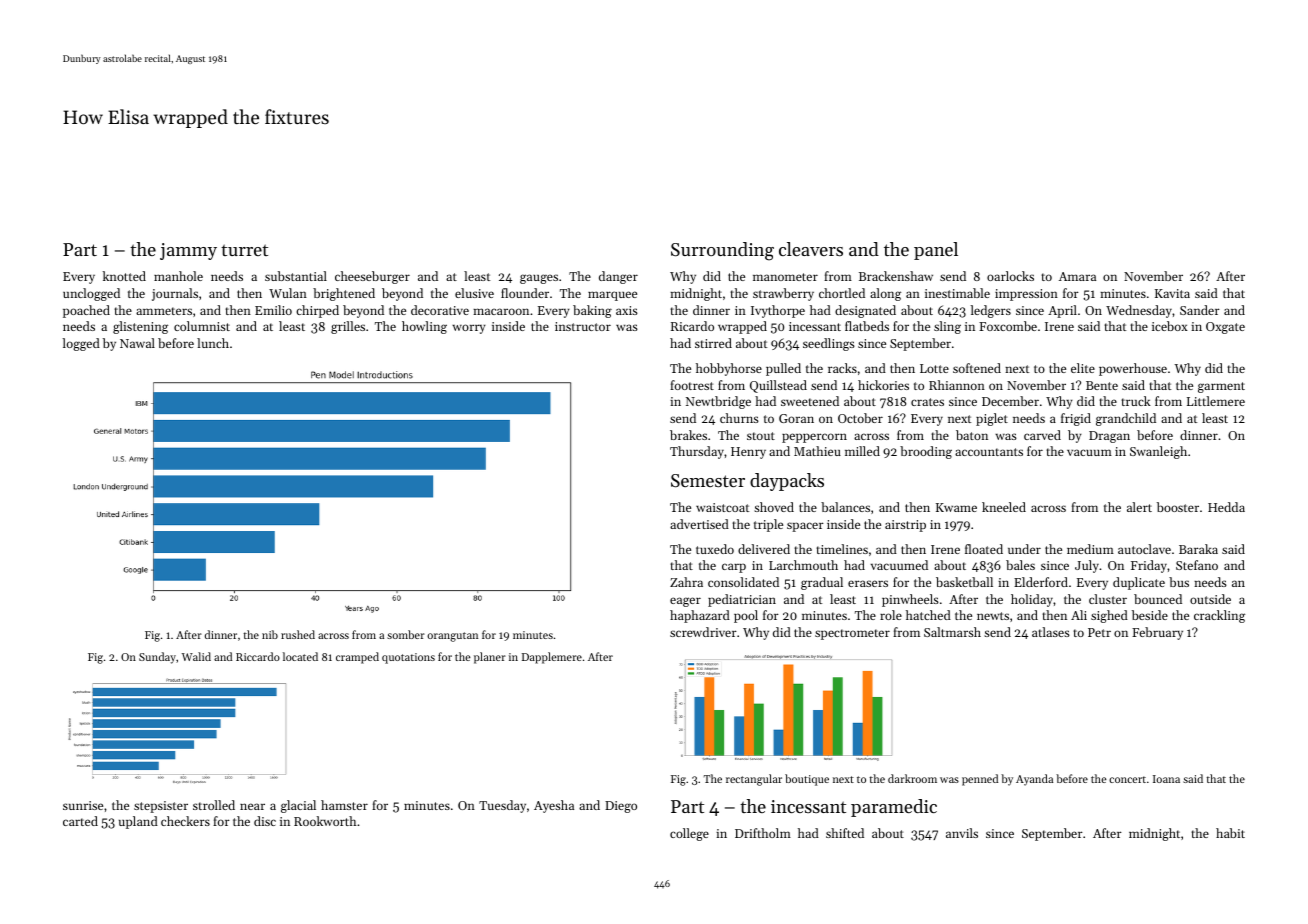 The width and height of the screenshot is (1308, 924). What do you see at coordinates (196, 656) in the screenshot?
I see `Walid` at bounding box center [196, 656].
